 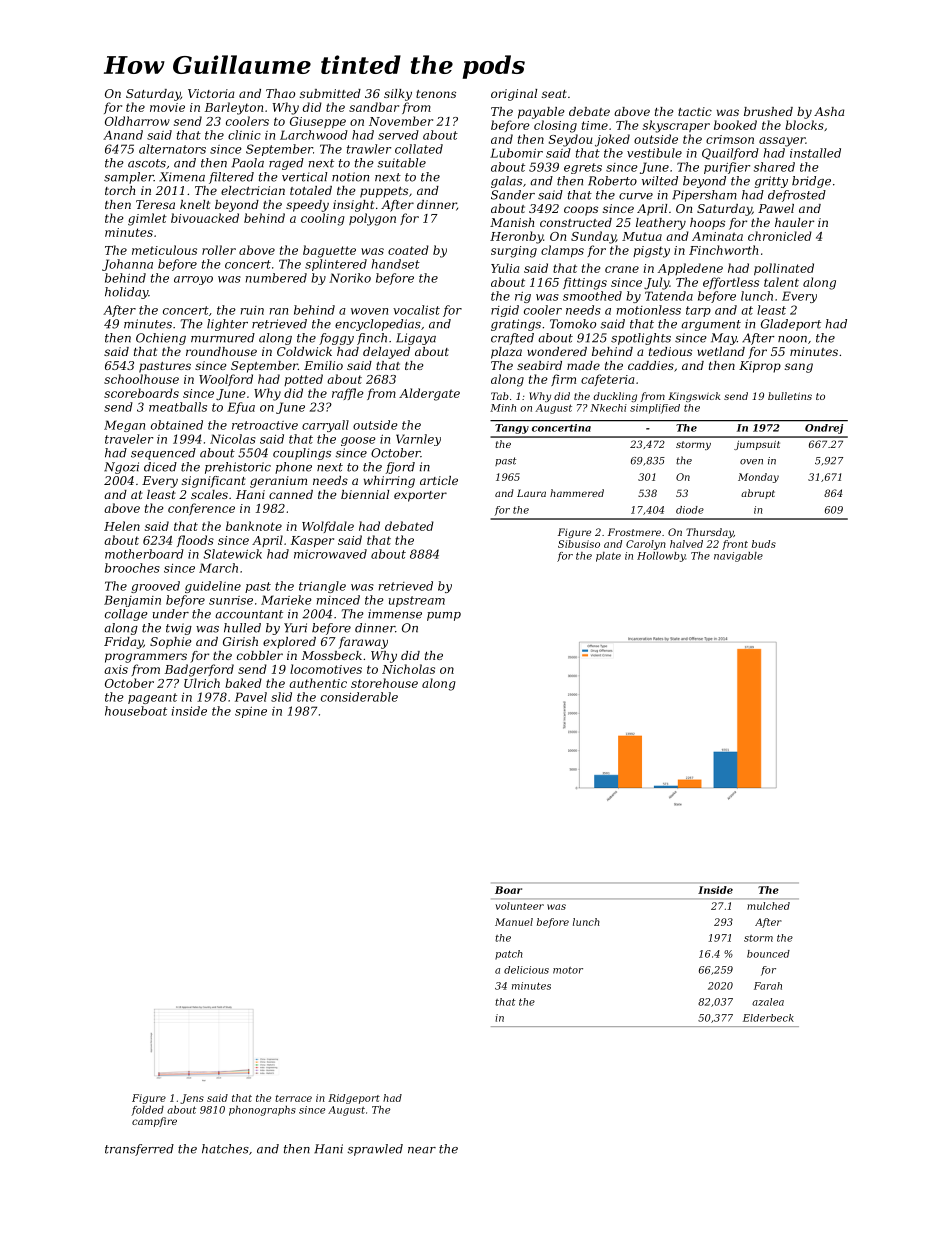 I want to click on chronicled, so click(x=780, y=236).
